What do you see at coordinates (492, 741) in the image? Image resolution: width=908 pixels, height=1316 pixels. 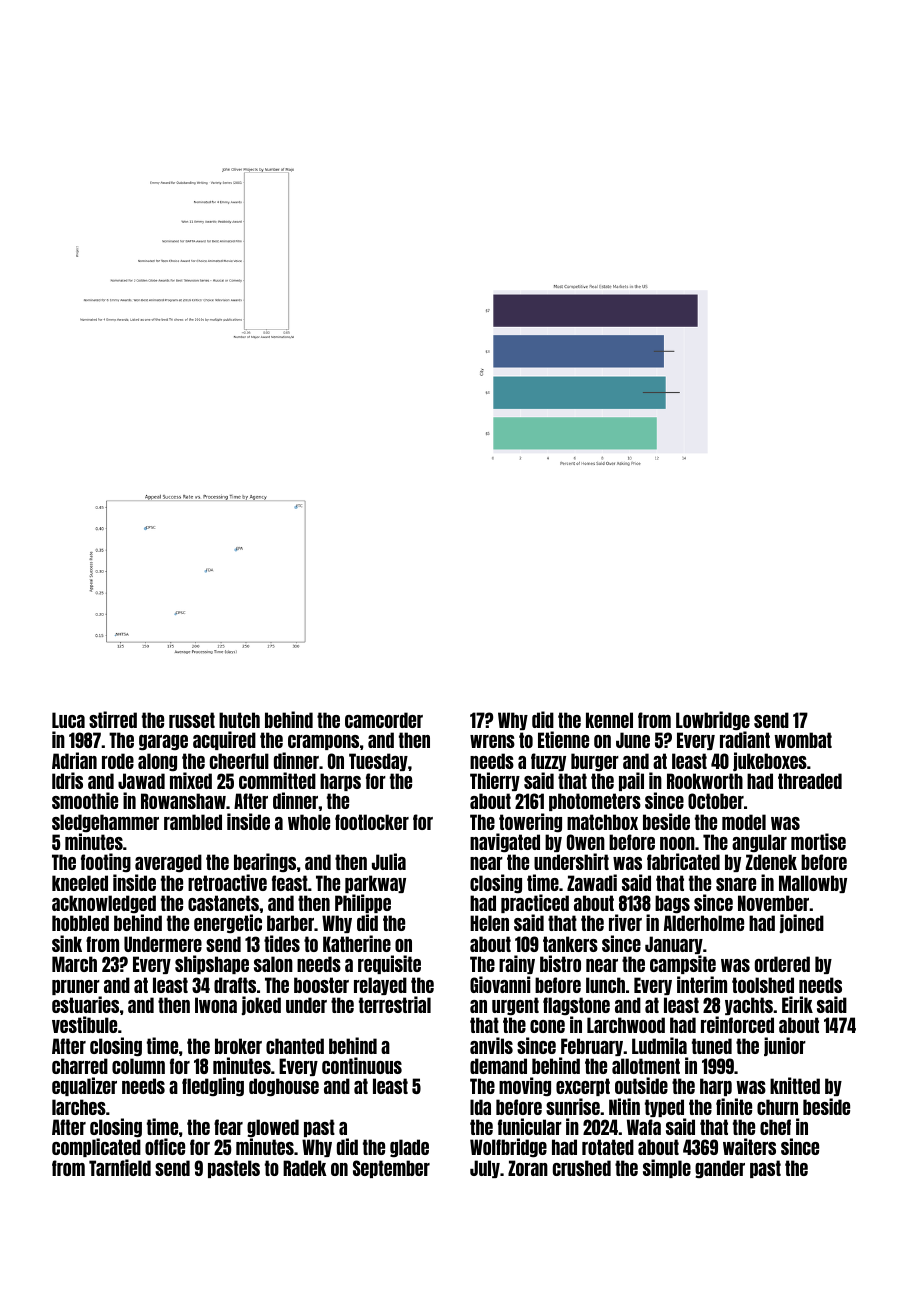 I see `wrens` at bounding box center [492, 741].
